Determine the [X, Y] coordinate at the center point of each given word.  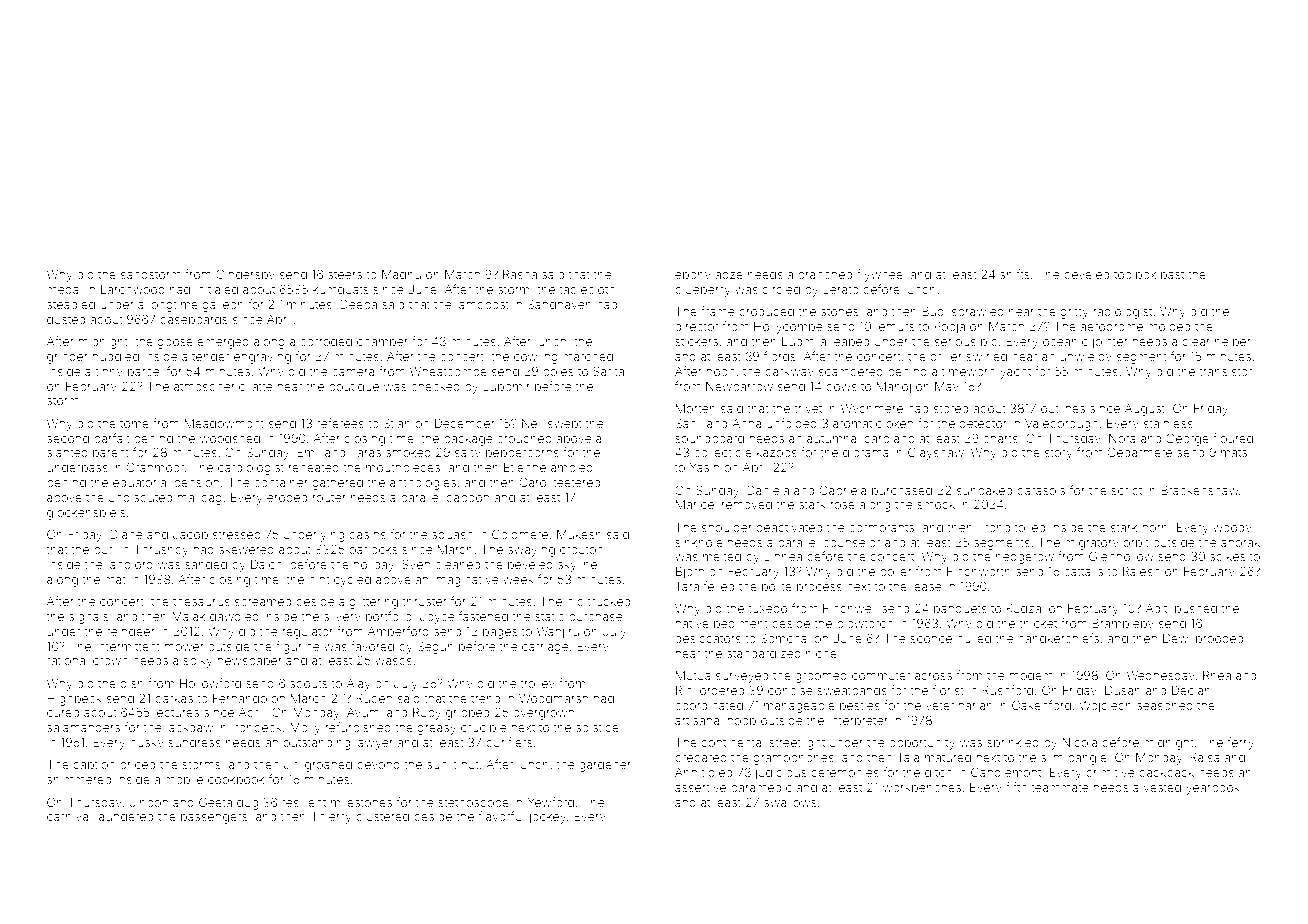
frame [718, 311]
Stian [397, 423]
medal [64, 289]
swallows [790, 802]
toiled [1030, 527]
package [468, 440]
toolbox [1135, 274]
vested [1162, 787]
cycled [352, 581]
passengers [214, 819]
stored [951, 408]
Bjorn [690, 572]
